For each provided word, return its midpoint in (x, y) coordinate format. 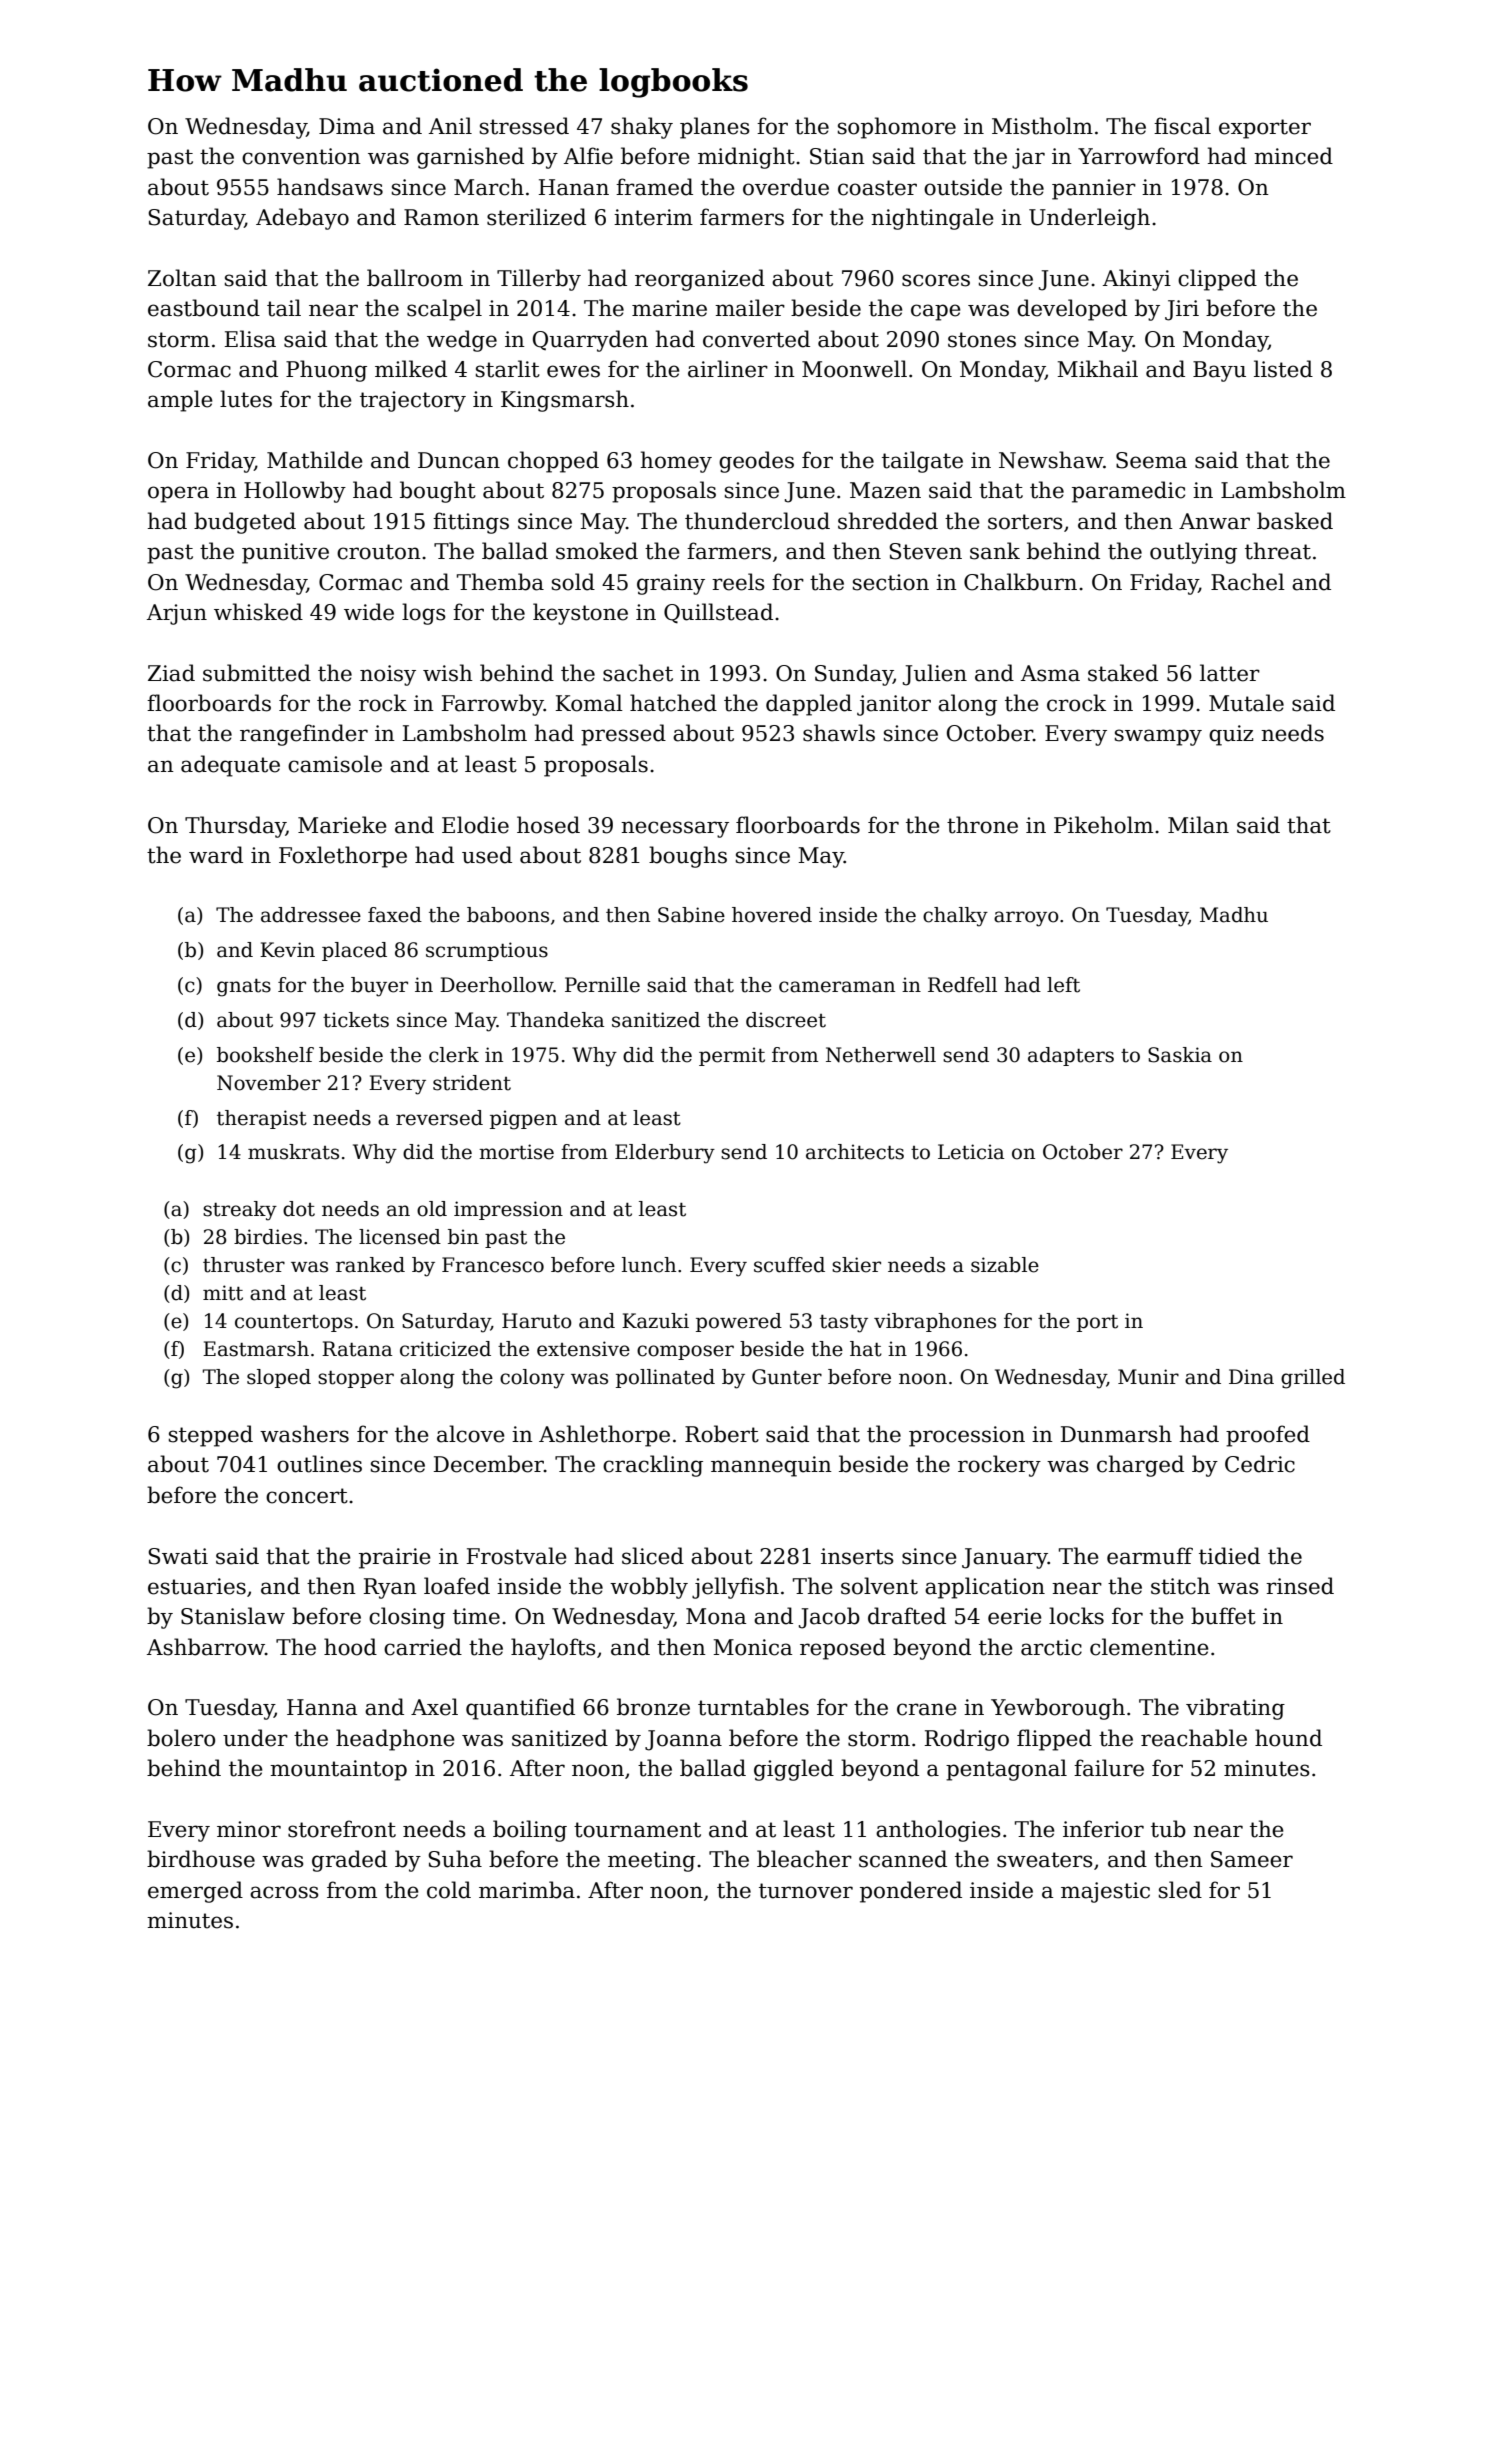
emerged (195, 1892)
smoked (597, 551)
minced (1293, 156)
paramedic (1128, 492)
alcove (471, 1434)
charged (1140, 1466)
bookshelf (265, 1055)
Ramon (441, 217)
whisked (258, 612)
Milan (1198, 825)
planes (715, 128)
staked (1123, 673)
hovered (772, 915)
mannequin (771, 1466)
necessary (675, 829)
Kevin (287, 950)
